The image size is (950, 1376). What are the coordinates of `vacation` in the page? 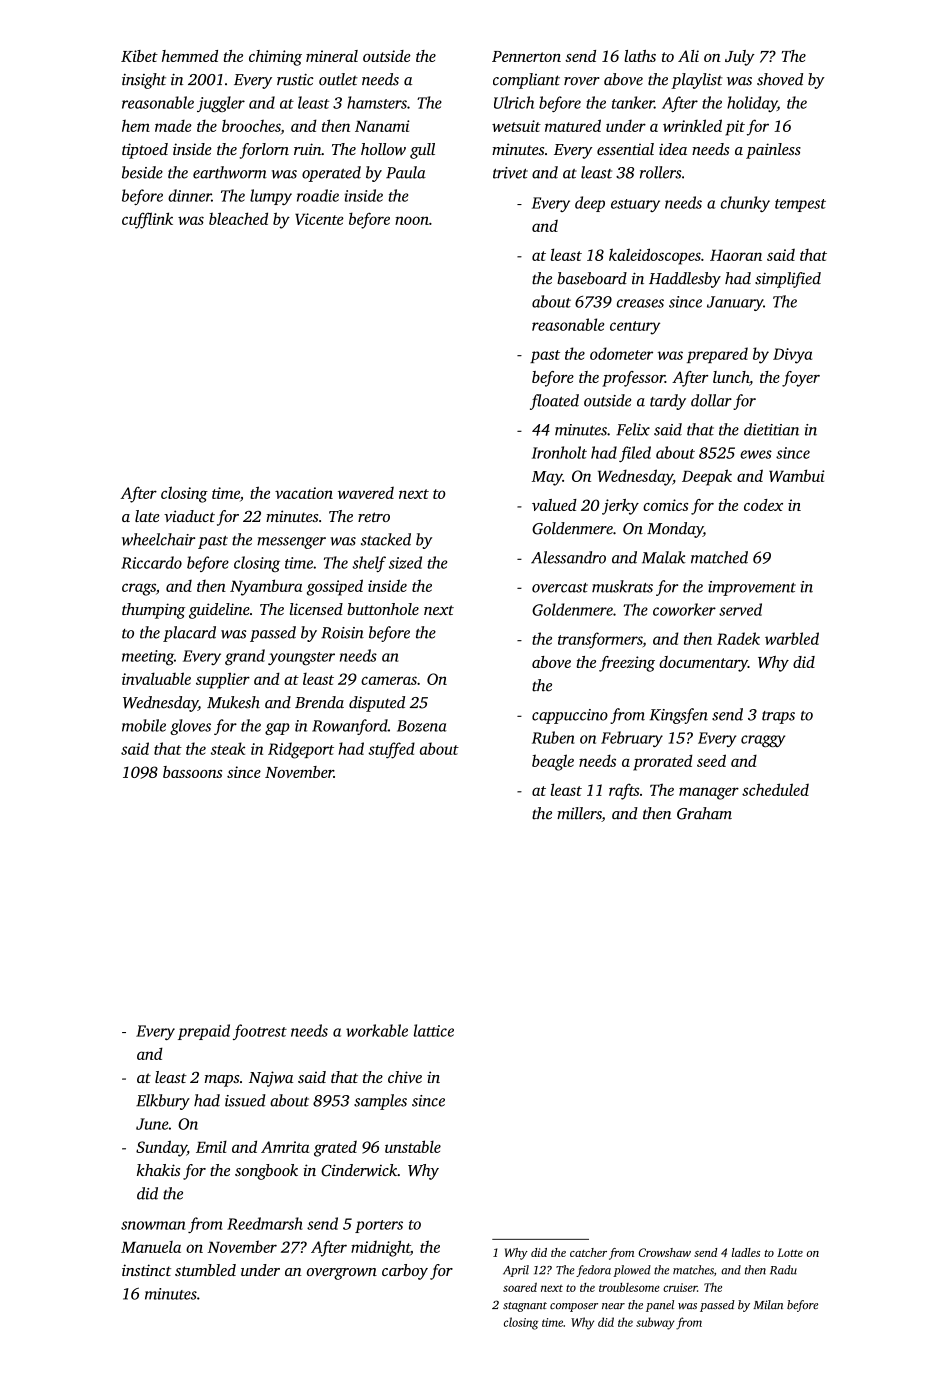 It's located at (304, 493).
